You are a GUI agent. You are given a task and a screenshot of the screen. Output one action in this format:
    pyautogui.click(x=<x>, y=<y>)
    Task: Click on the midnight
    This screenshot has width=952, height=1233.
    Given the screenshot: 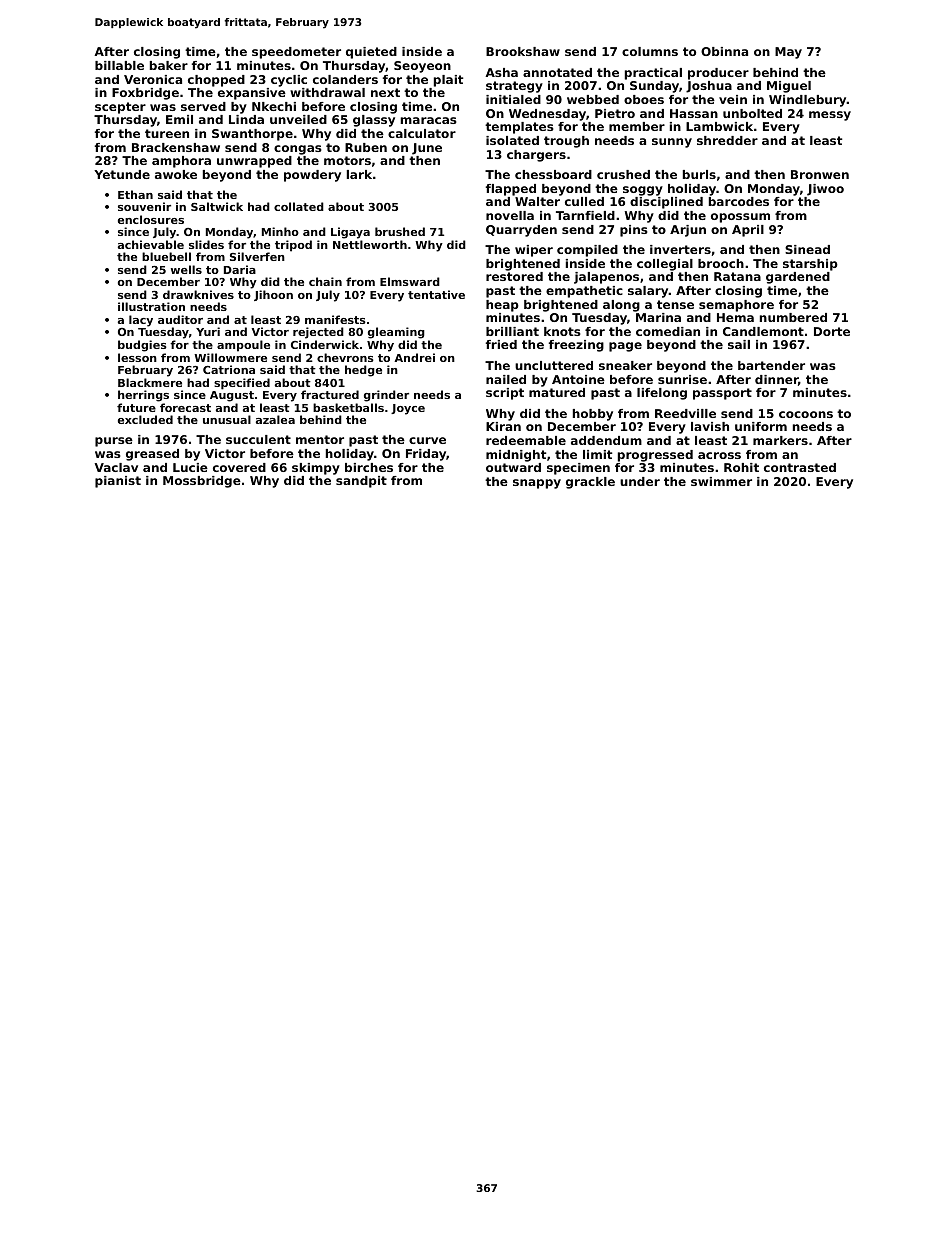 What is the action you would take?
    pyautogui.click(x=516, y=456)
